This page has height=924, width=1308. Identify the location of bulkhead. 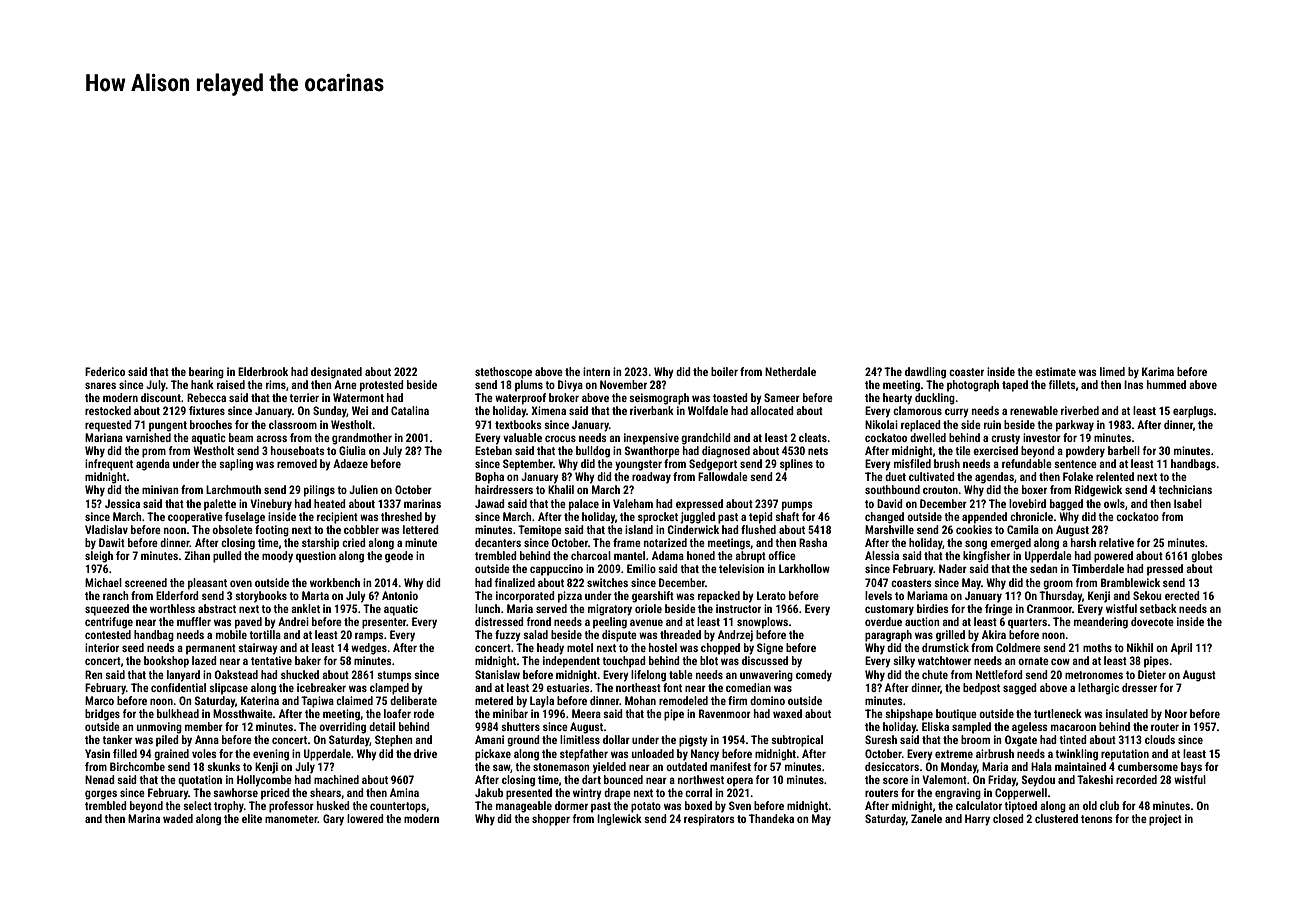
(178, 713).
